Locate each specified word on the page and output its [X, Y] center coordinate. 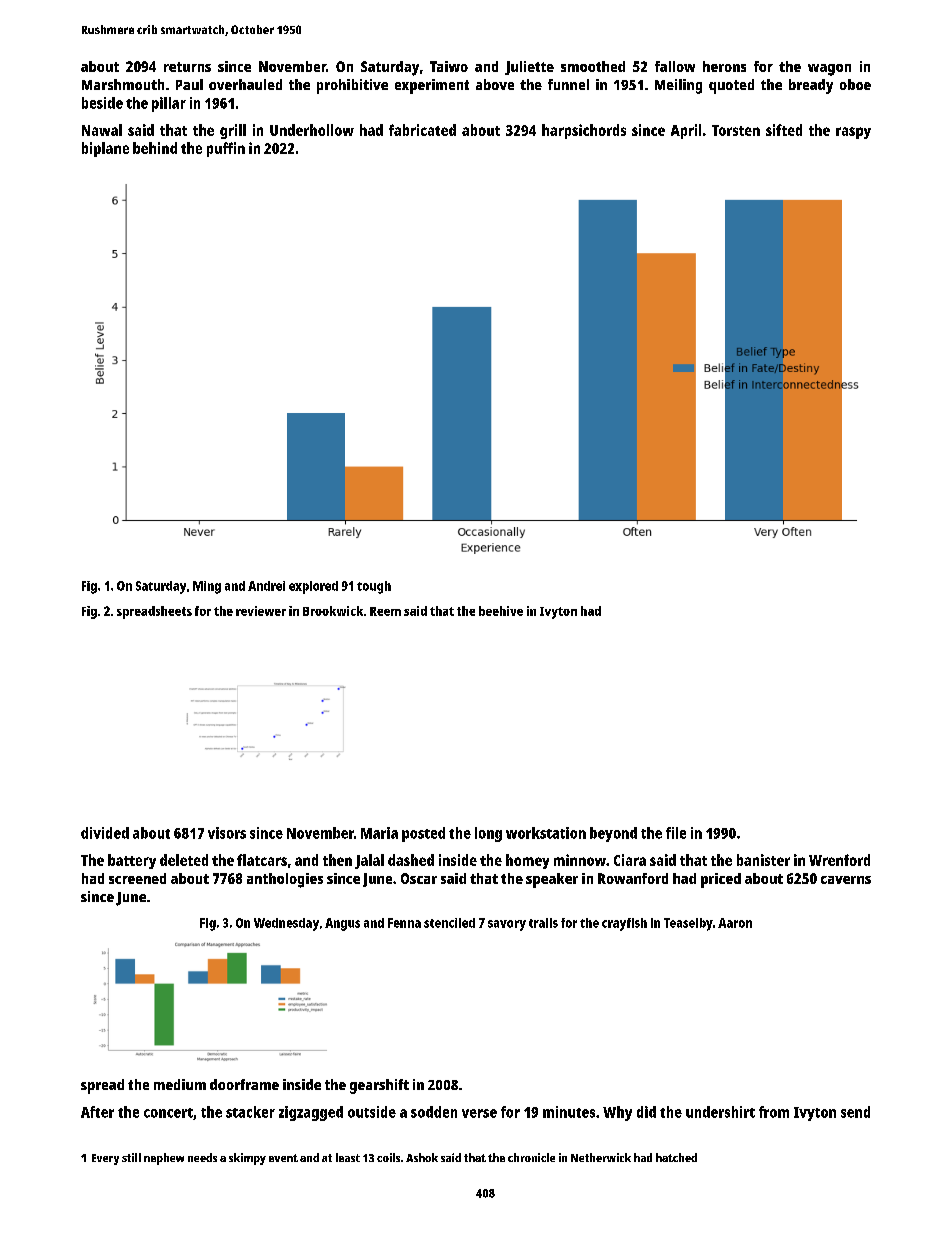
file [676, 833]
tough [374, 587]
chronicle [531, 1157]
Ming [207, 587]
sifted [784, 130]
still [131, 1157]
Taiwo [449, 66]
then [337, 860]
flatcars [262, 860]
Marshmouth [123, 84]
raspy [853, 133]
